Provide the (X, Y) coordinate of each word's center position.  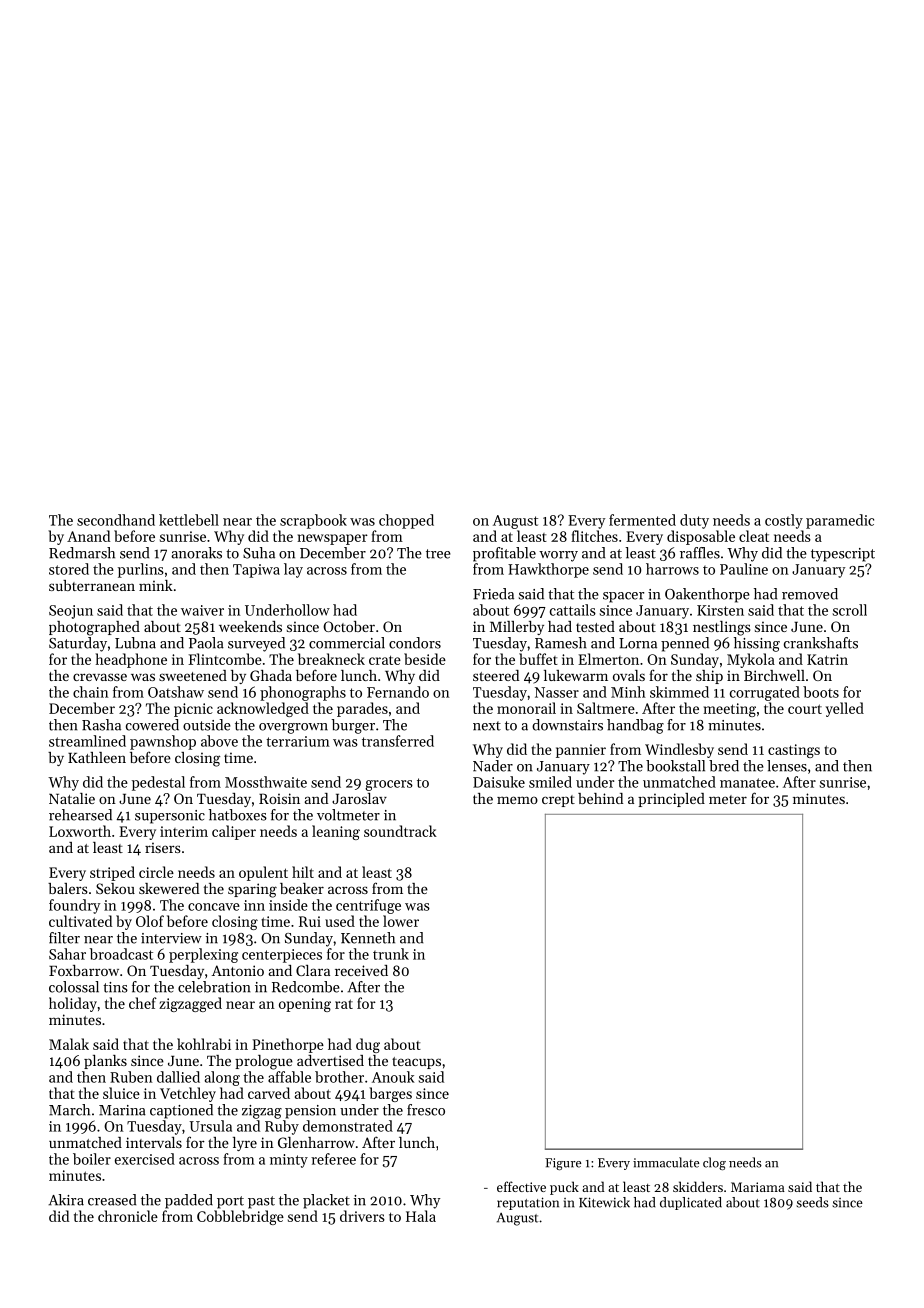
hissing (757, 644)
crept (558, 801)
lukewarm (576, 675)
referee (333, 1159)
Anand (88, 536)
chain (91, 692)
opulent (263, 873)
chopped (406, 521)
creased (112, 1200)
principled (671, 800)
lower (401, 921)
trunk (391, 954)
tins (115, 987)
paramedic (840, 521)
